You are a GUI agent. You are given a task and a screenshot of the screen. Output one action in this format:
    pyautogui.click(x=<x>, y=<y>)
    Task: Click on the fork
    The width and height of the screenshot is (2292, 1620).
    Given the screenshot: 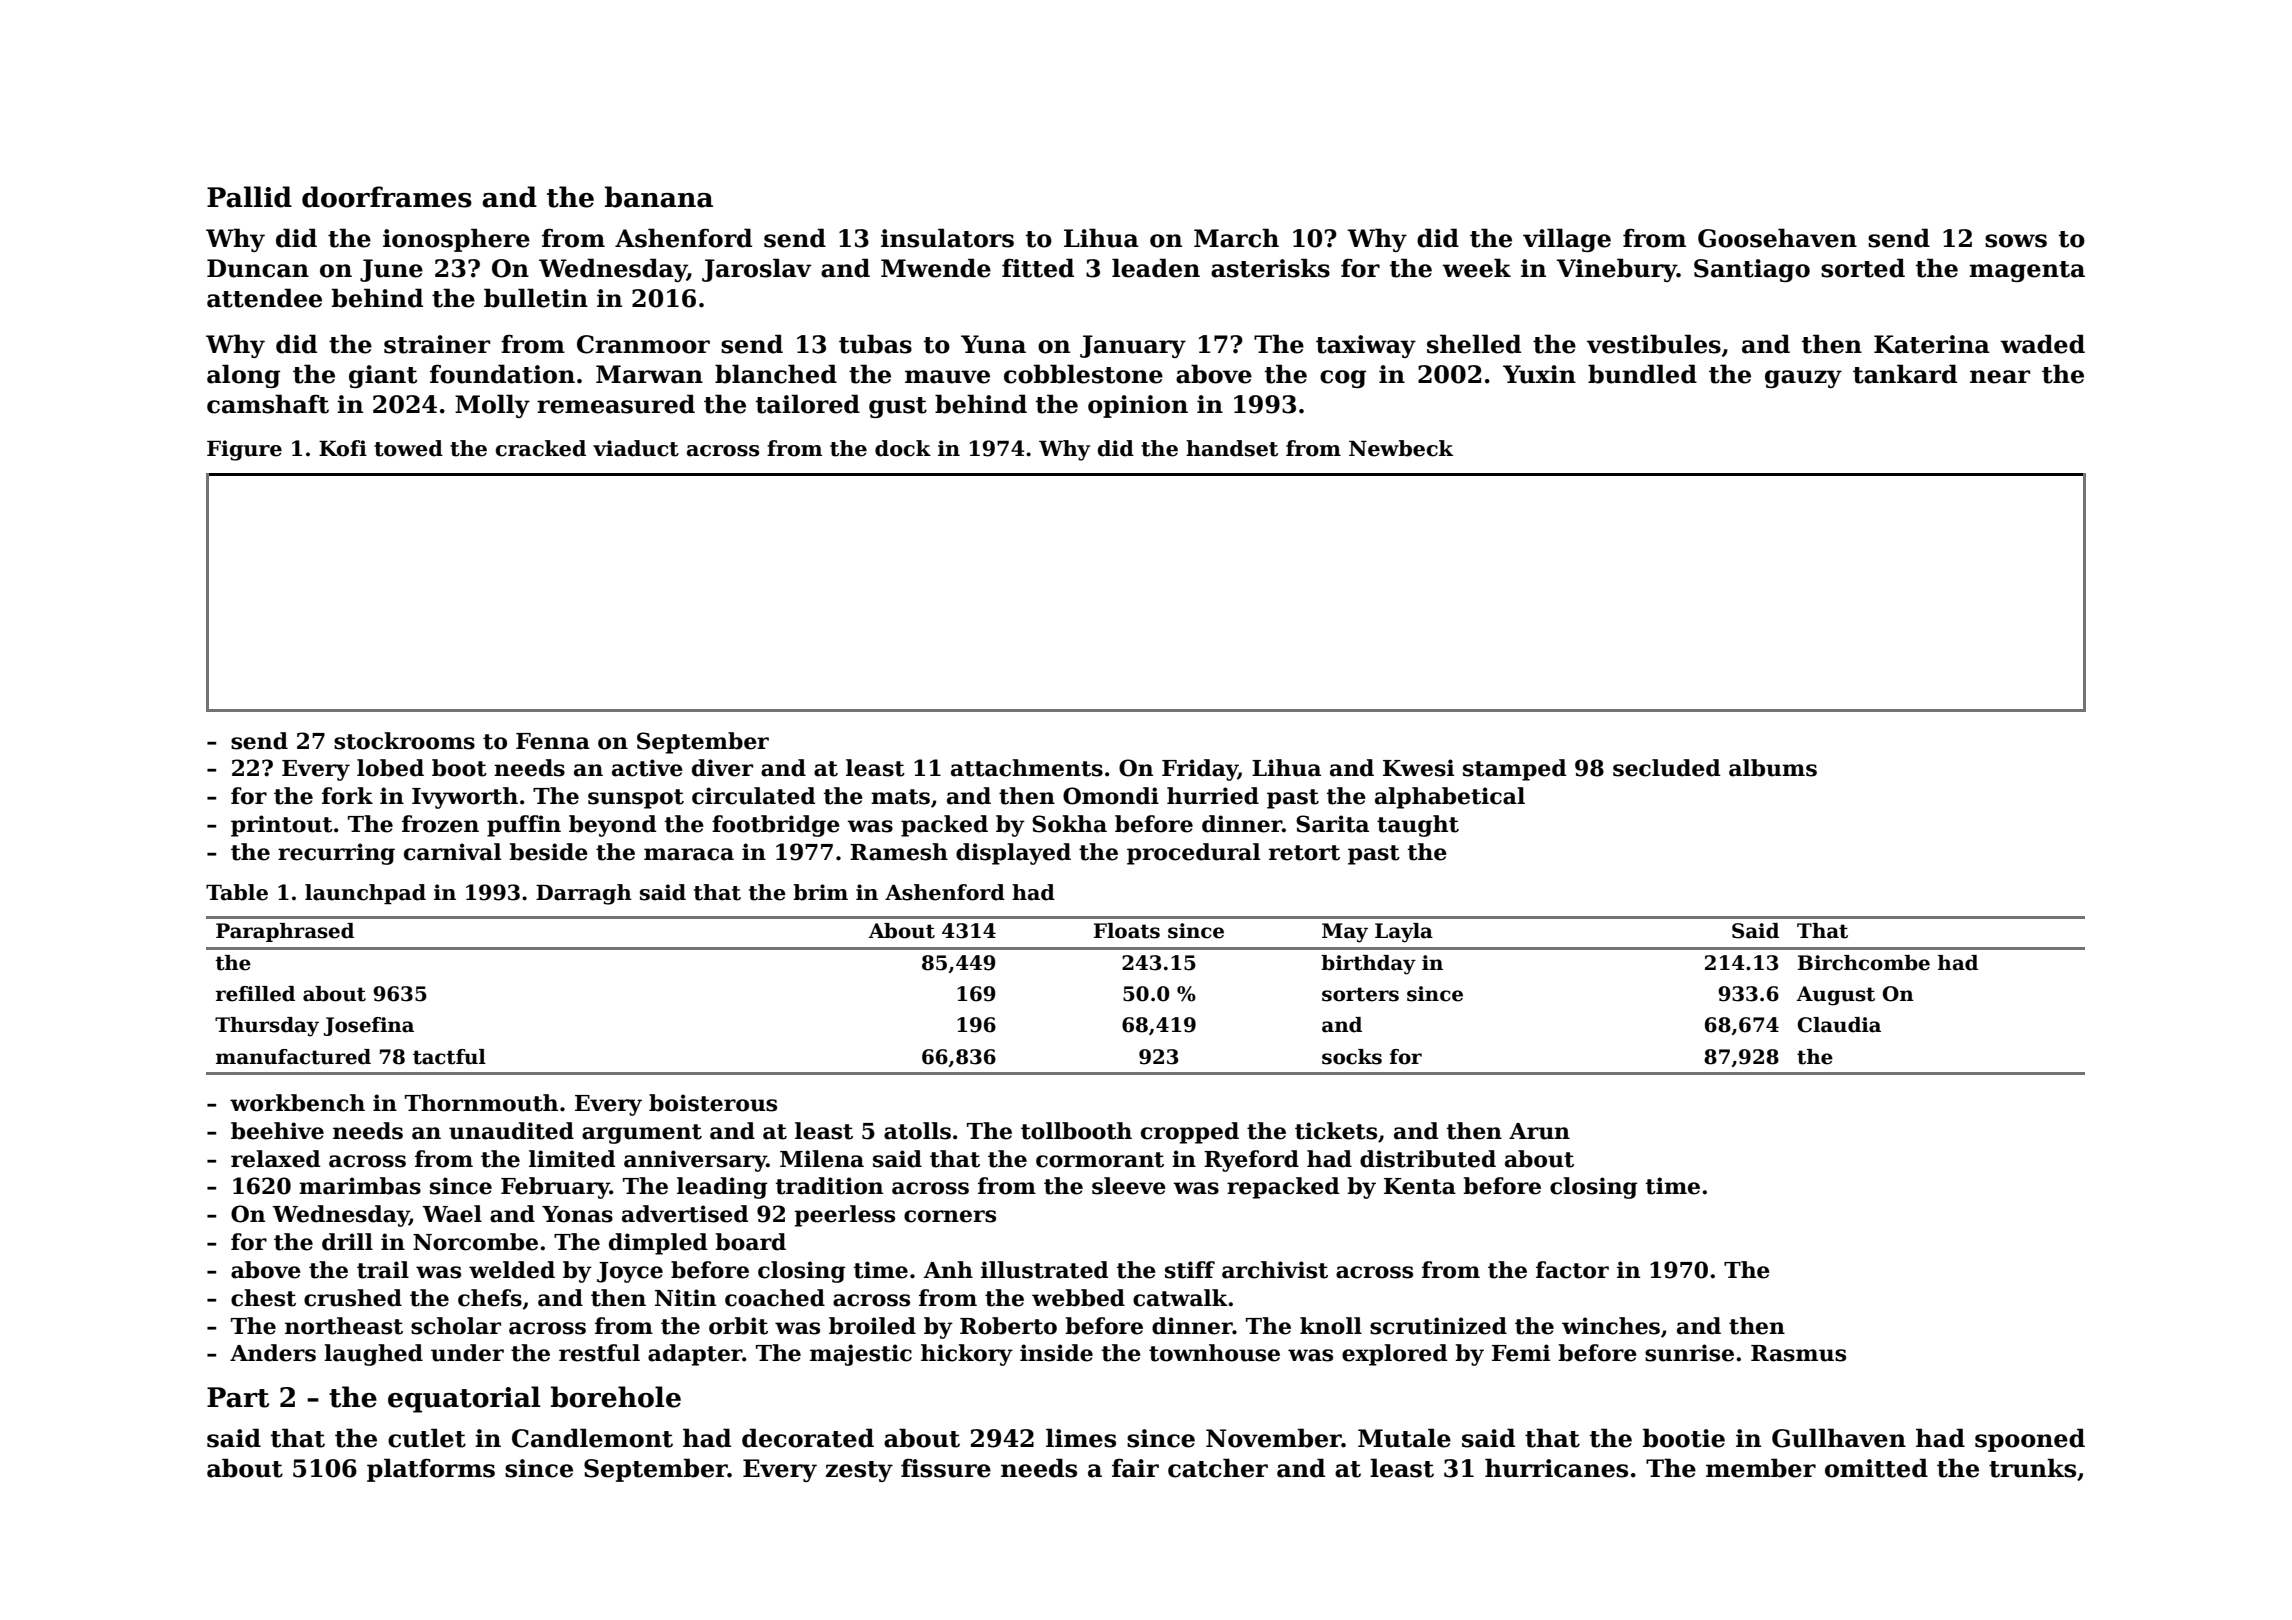 What is the action you would take?
    pyautogui.click(x=347, y=796)
